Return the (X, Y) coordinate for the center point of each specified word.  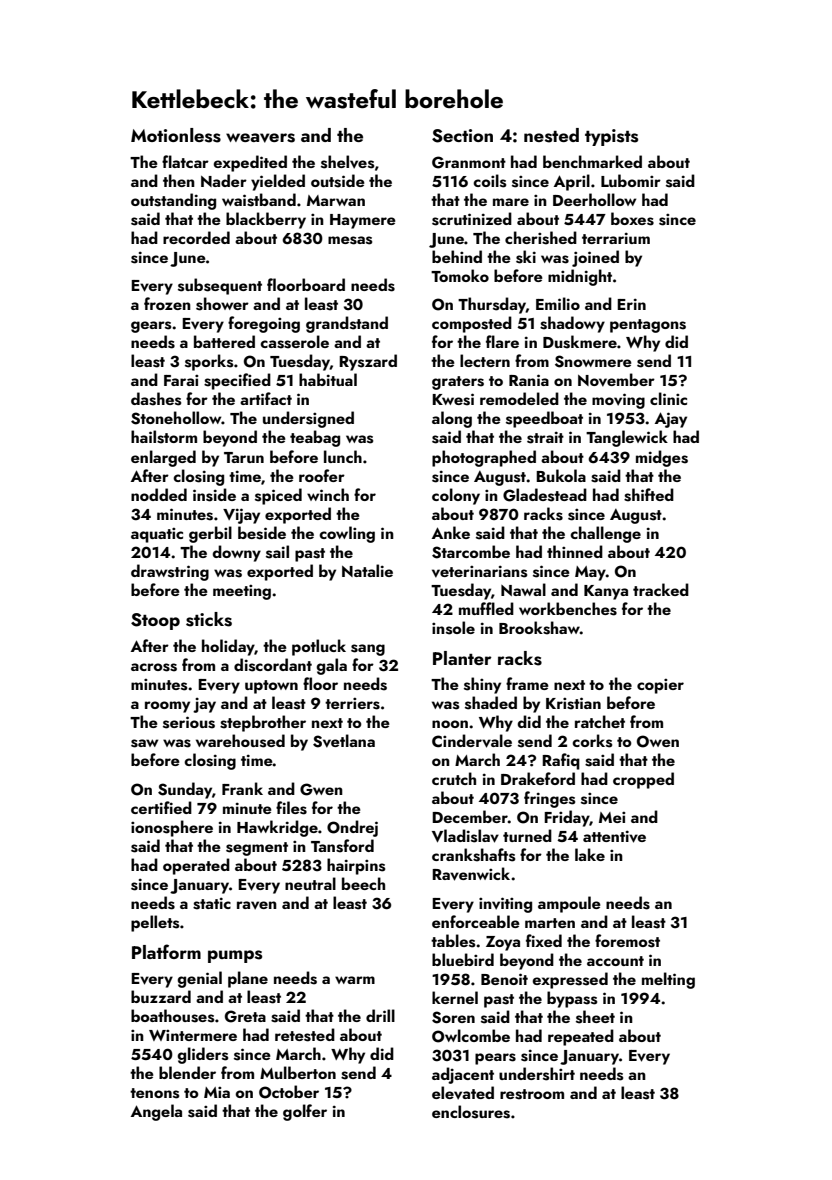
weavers (260, 138)
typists (611, 137)
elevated (463, 1093)
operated (196, 866)
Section (462, 136)
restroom (532, 1094)
